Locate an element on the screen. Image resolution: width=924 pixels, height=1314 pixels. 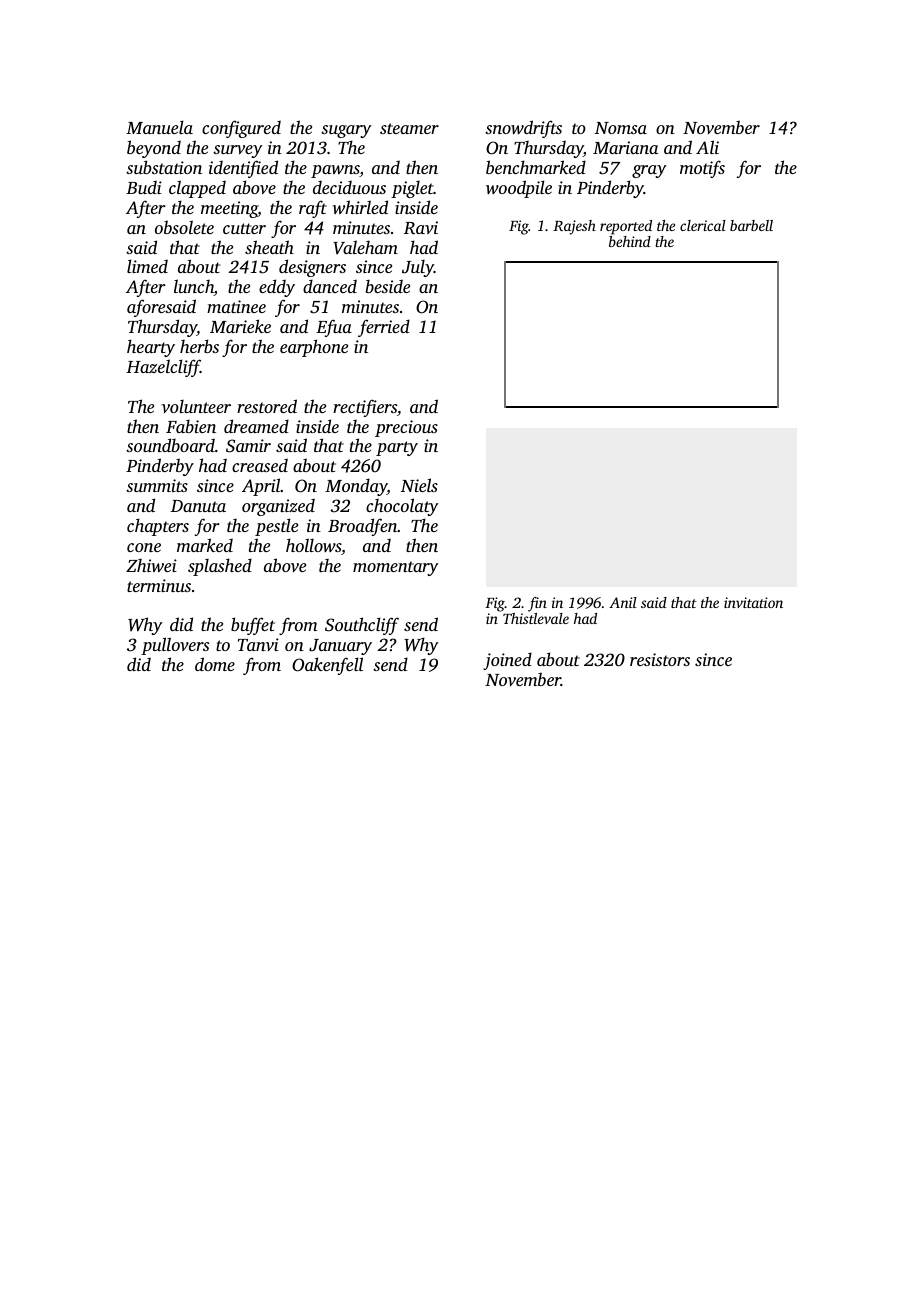
party is located at coordinates (397, 448).
